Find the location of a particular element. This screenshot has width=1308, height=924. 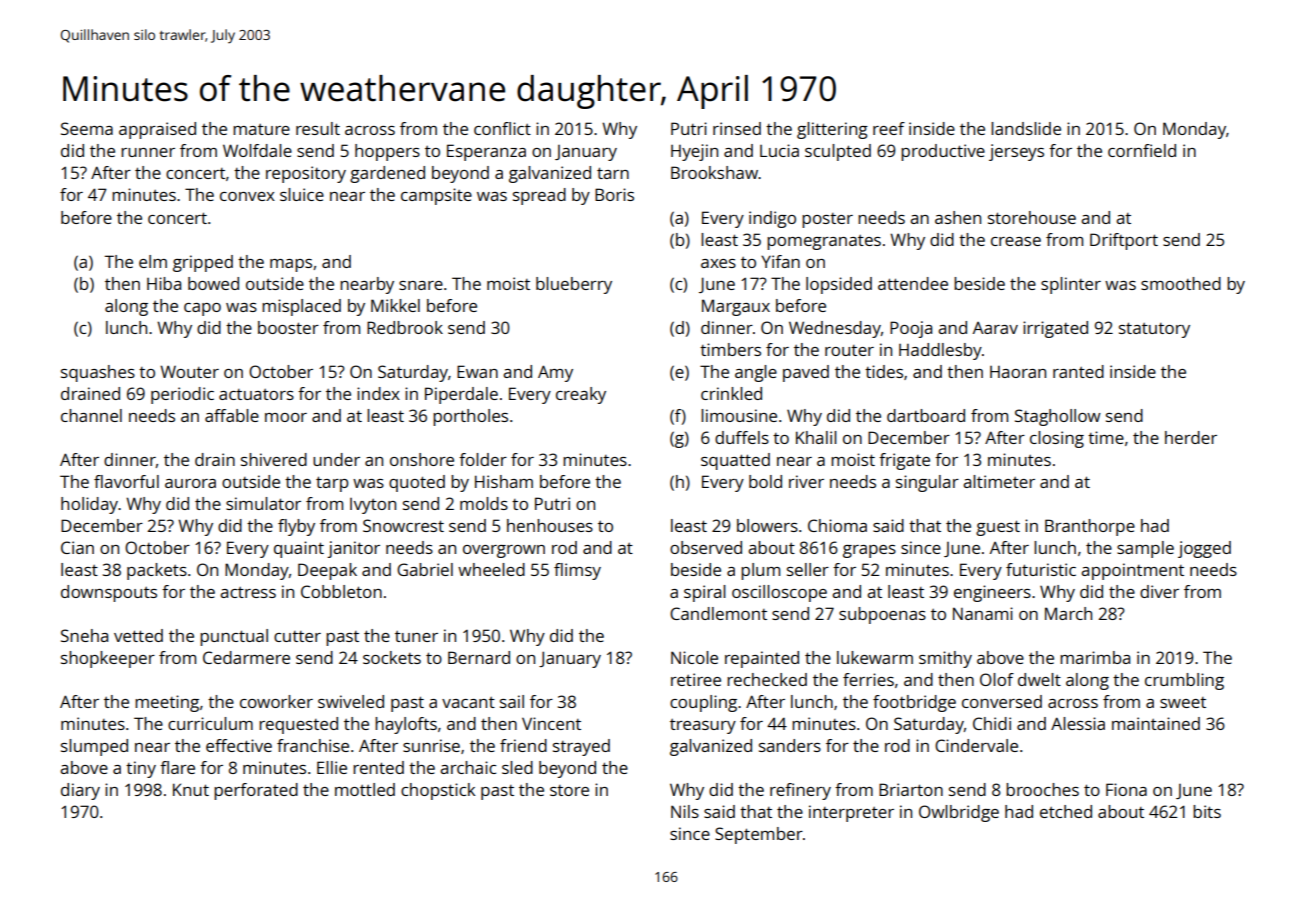

diary is located at coordinates (80, 791).
